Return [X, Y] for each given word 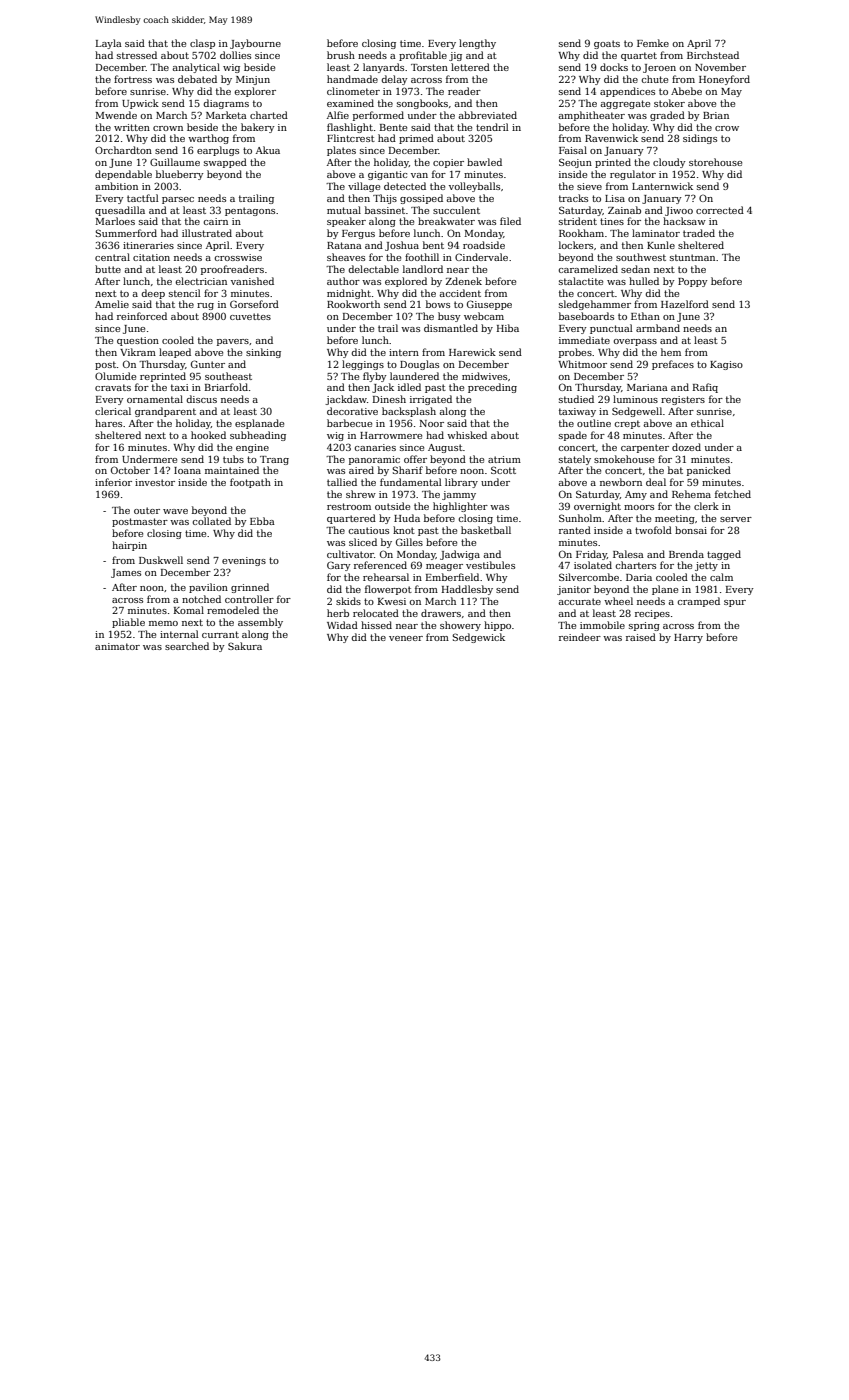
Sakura [245, 646]
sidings [700, 139]
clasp [202, 44]
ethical [707, 423]
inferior [113, 482]
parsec [178, 200]
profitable [423, 56]
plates [341, 151]
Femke [653, 43]
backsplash [409, 412]
